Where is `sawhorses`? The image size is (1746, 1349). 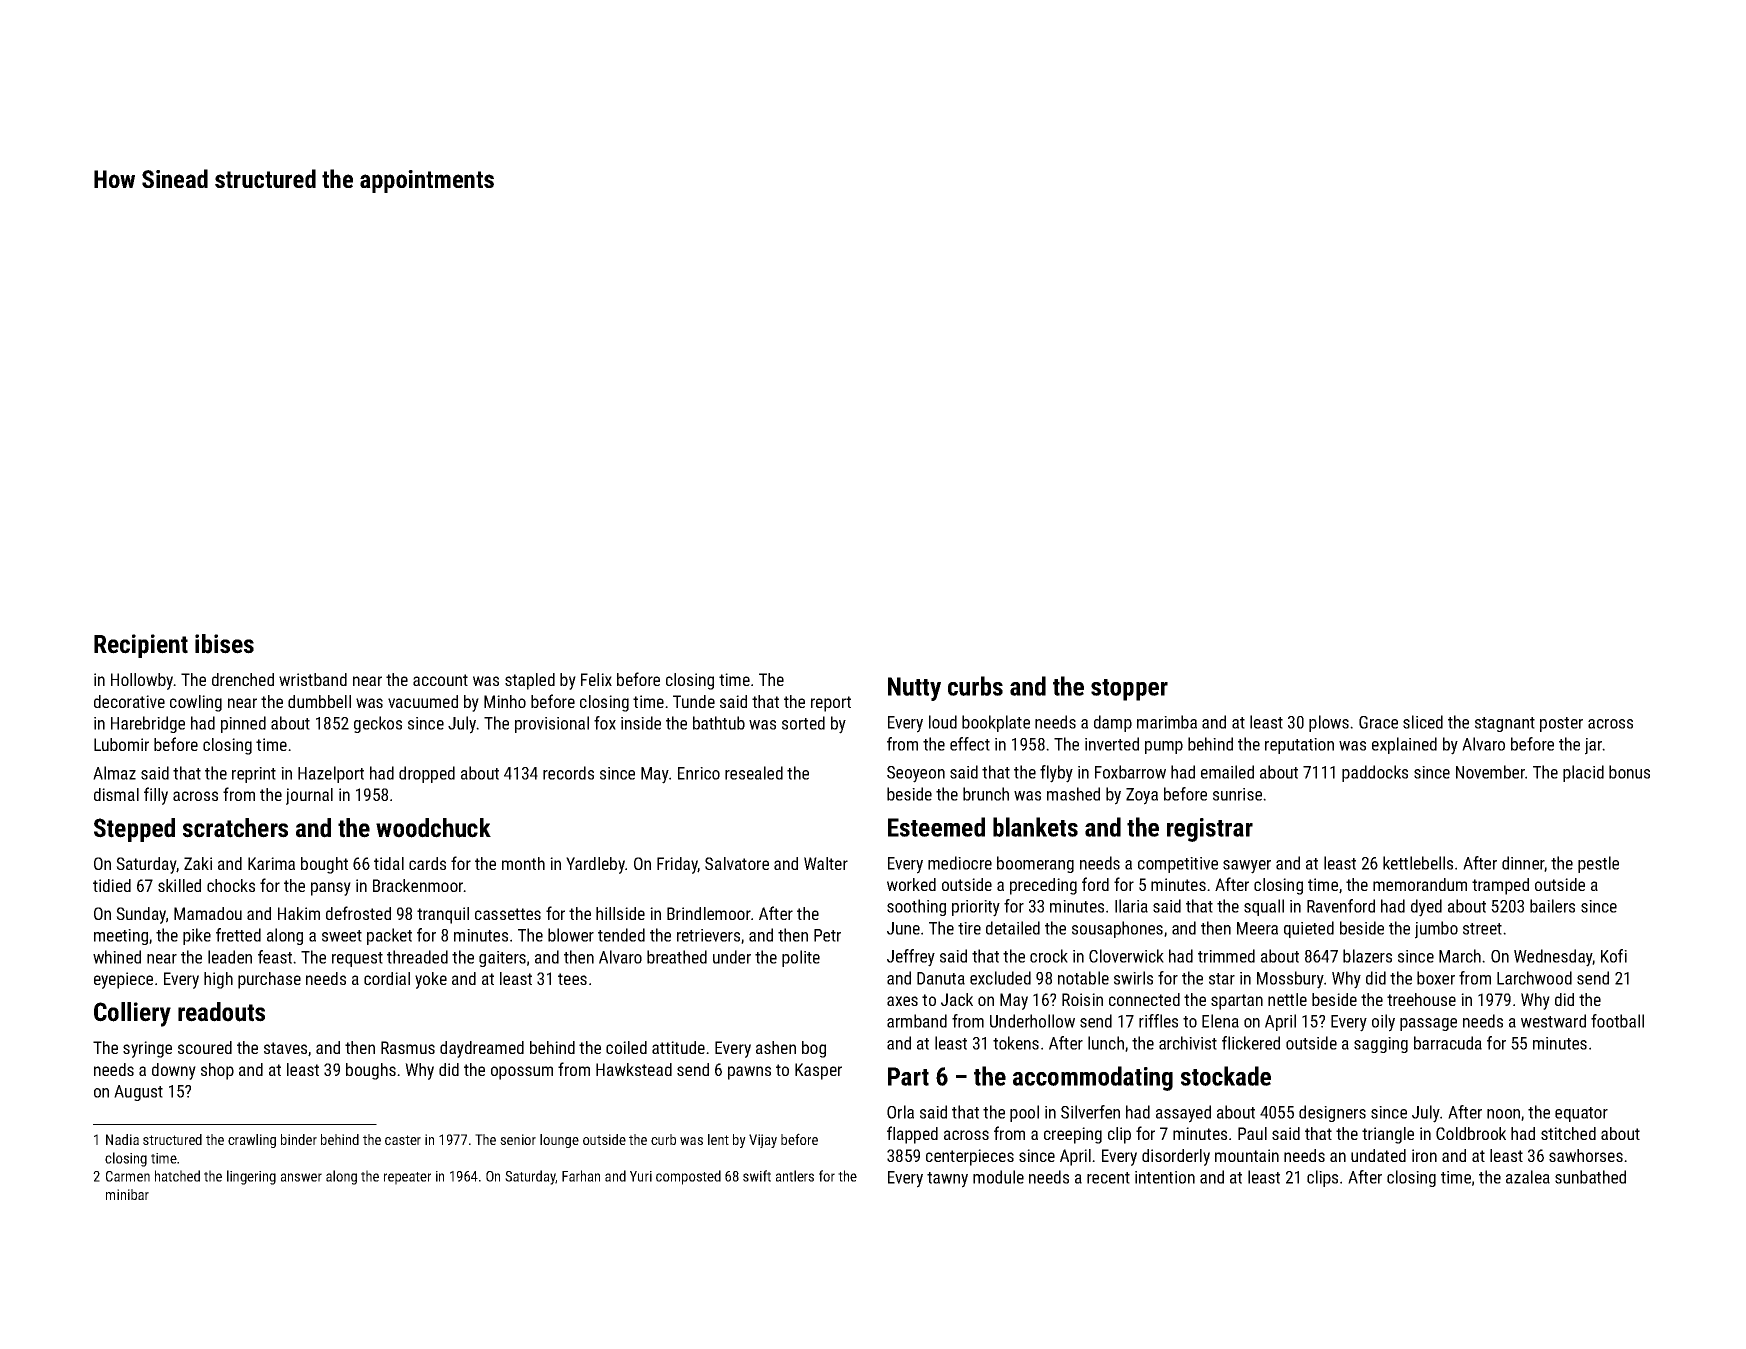 sawhorses is located at coordinates (1586, 1155).
